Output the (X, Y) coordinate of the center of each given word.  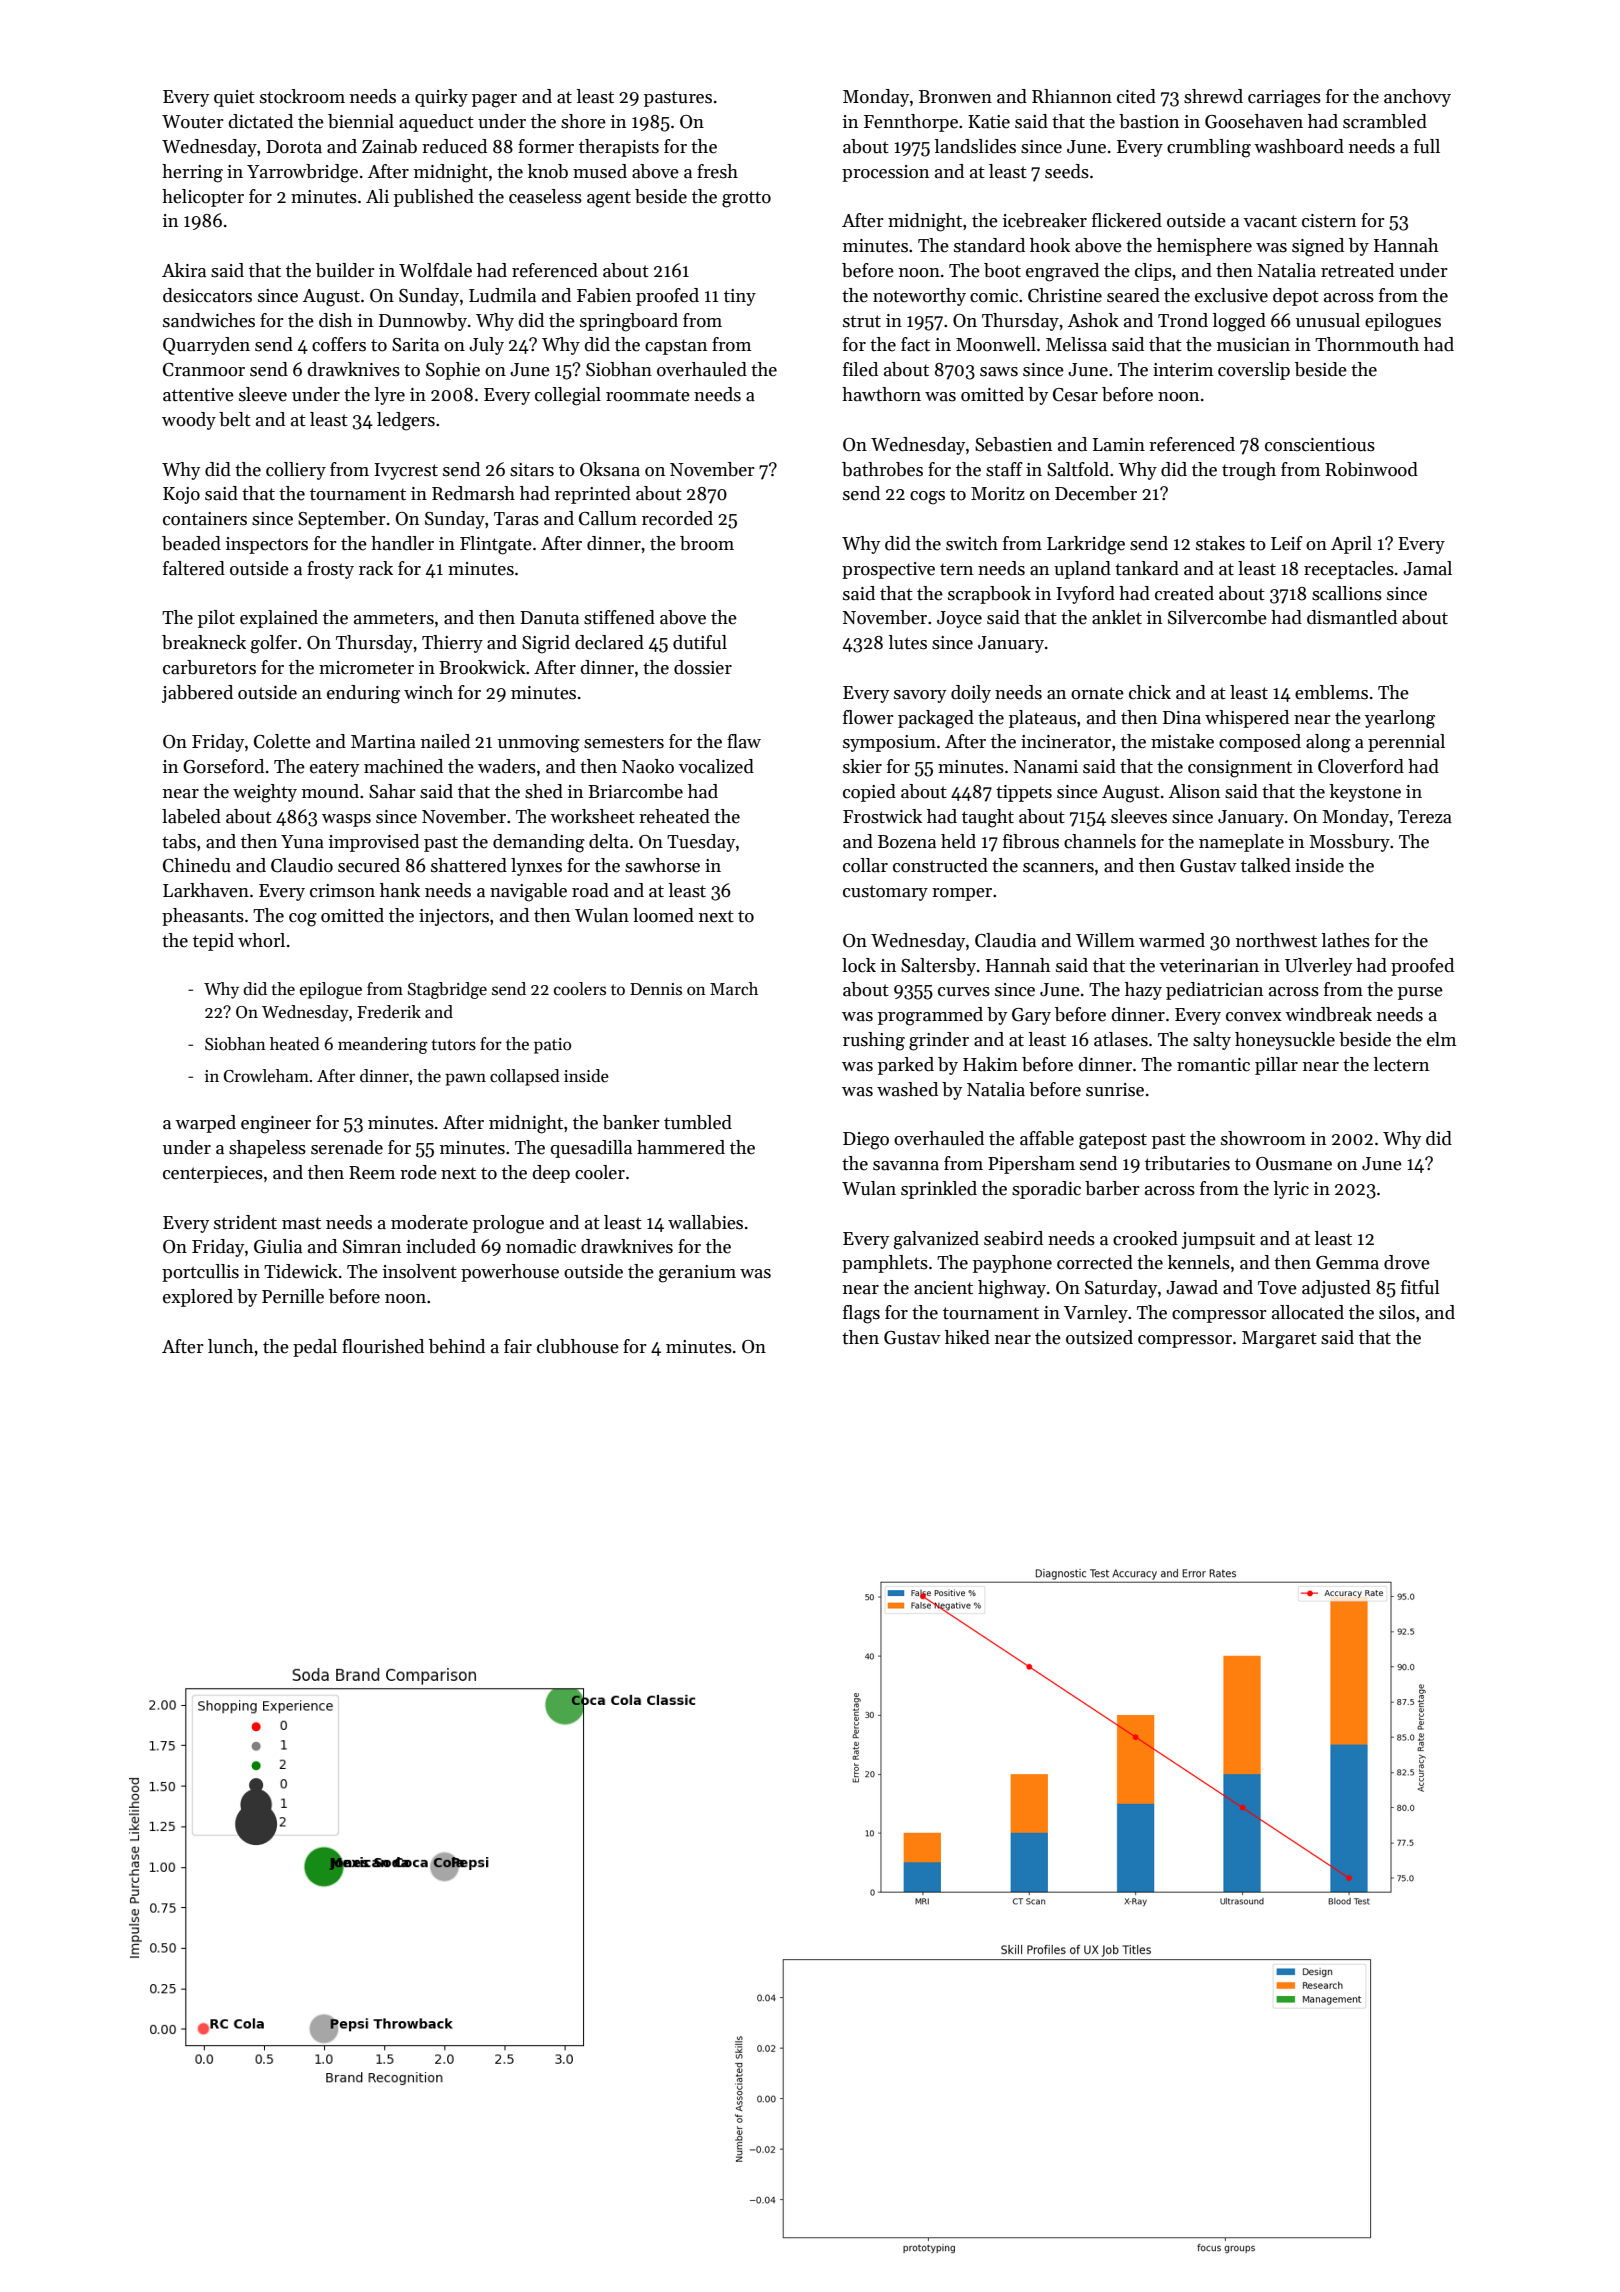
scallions (1347, 593)
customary (885, 893)
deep (551, 1174)
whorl (261, 940)
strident (245, 1222)
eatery (334, 769)
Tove (1277, 1288)
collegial (568, 396)
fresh (717, 171)
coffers (339, 344)
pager (494, 101)
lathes (1346, 940)
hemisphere (1204, 247)
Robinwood (1371, 469)
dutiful (700, 642)
